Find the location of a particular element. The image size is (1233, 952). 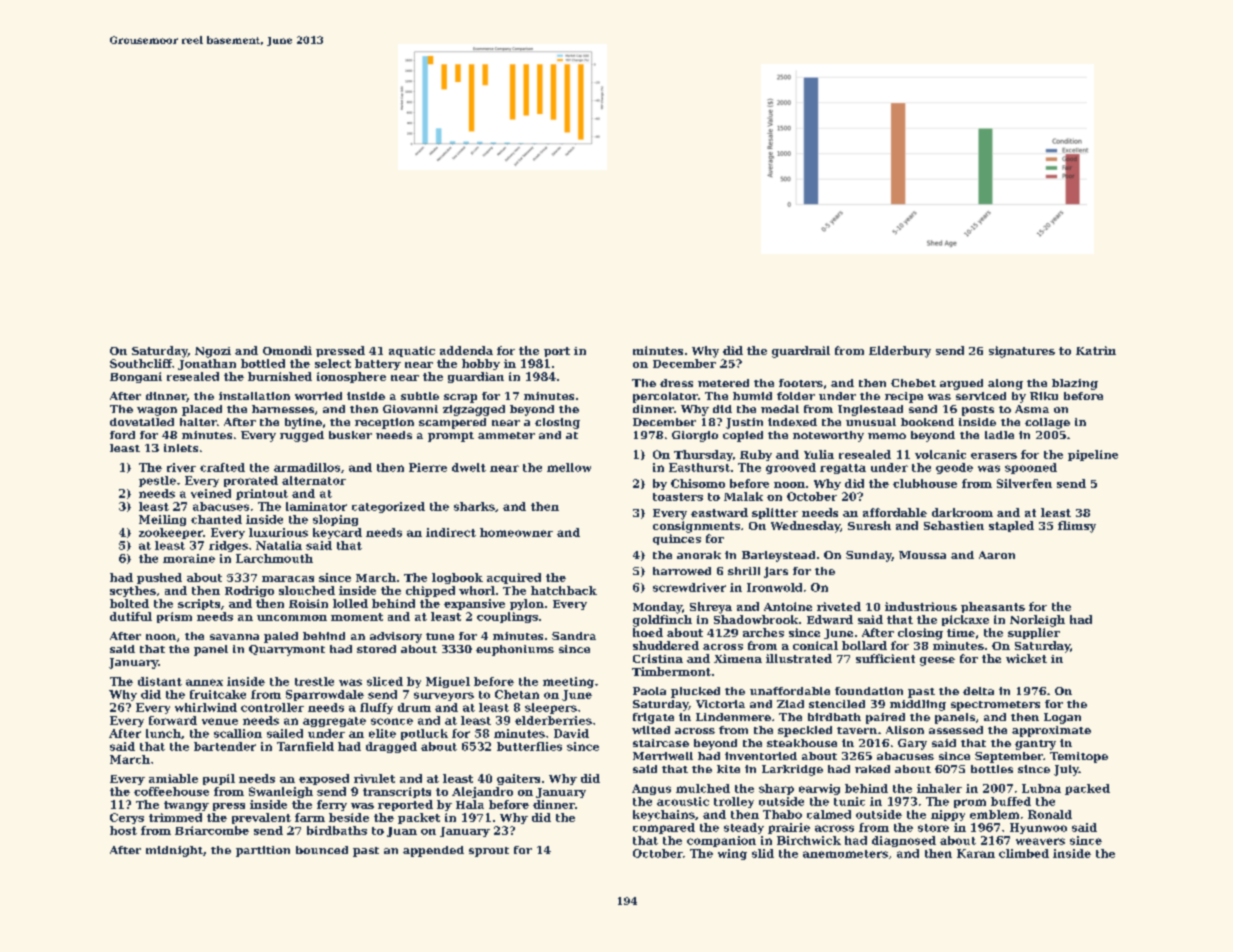

sharks is located at coordinates (474, 506).
